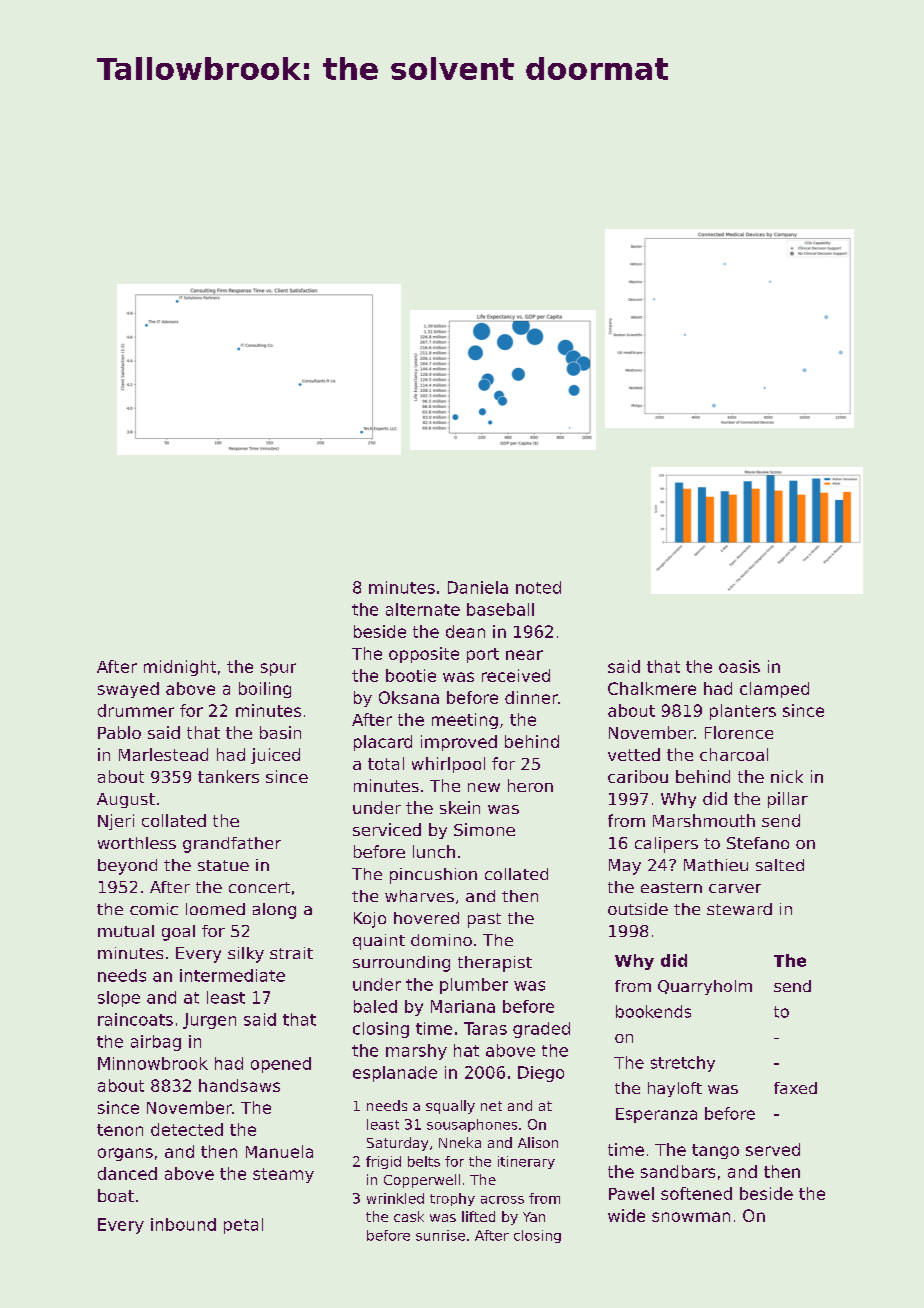  I want to click on bookends, so click(653, 1011).
